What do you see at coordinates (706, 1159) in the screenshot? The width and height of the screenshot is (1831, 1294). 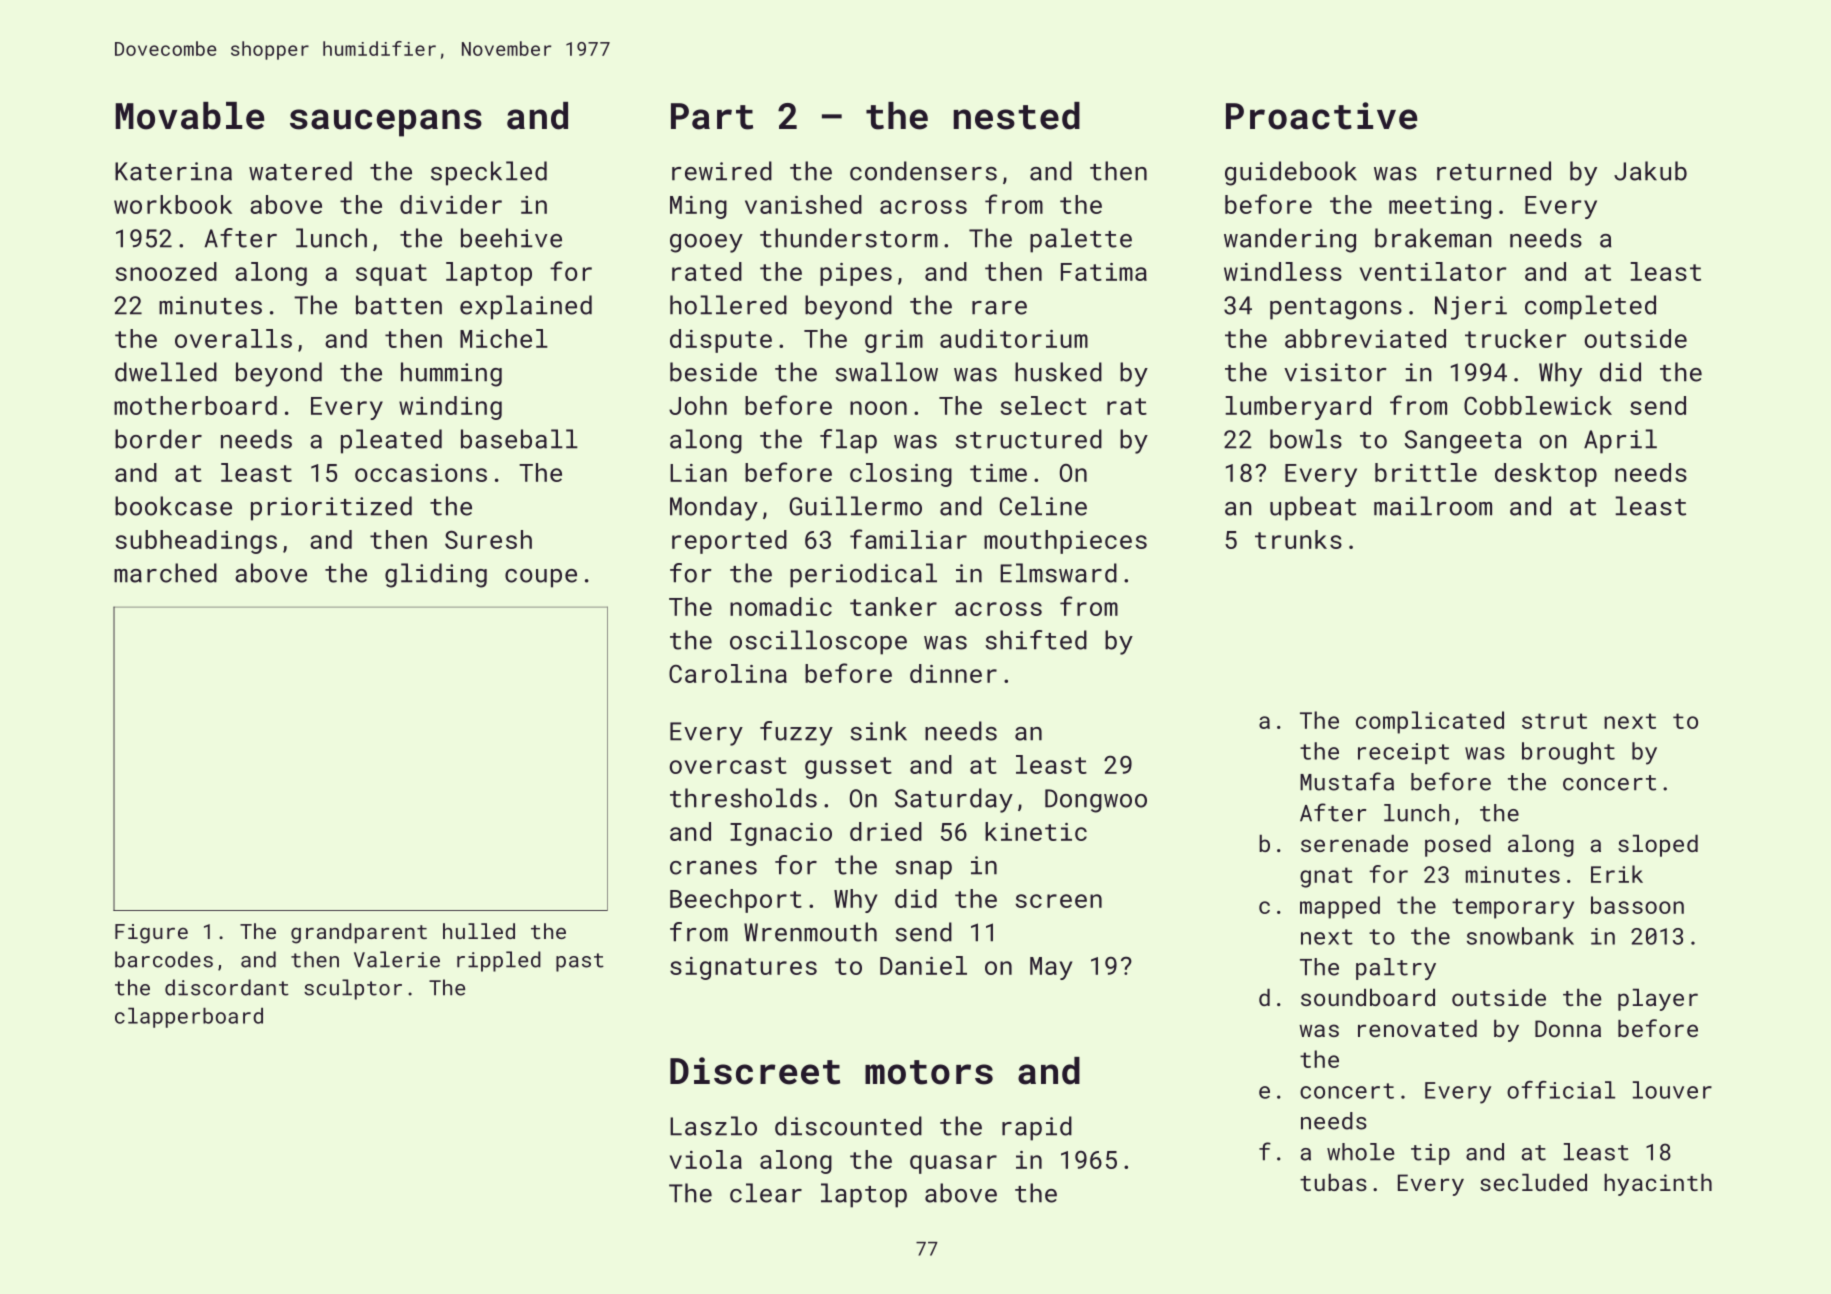 I see `viola` at bounding box center [706, 1159].
